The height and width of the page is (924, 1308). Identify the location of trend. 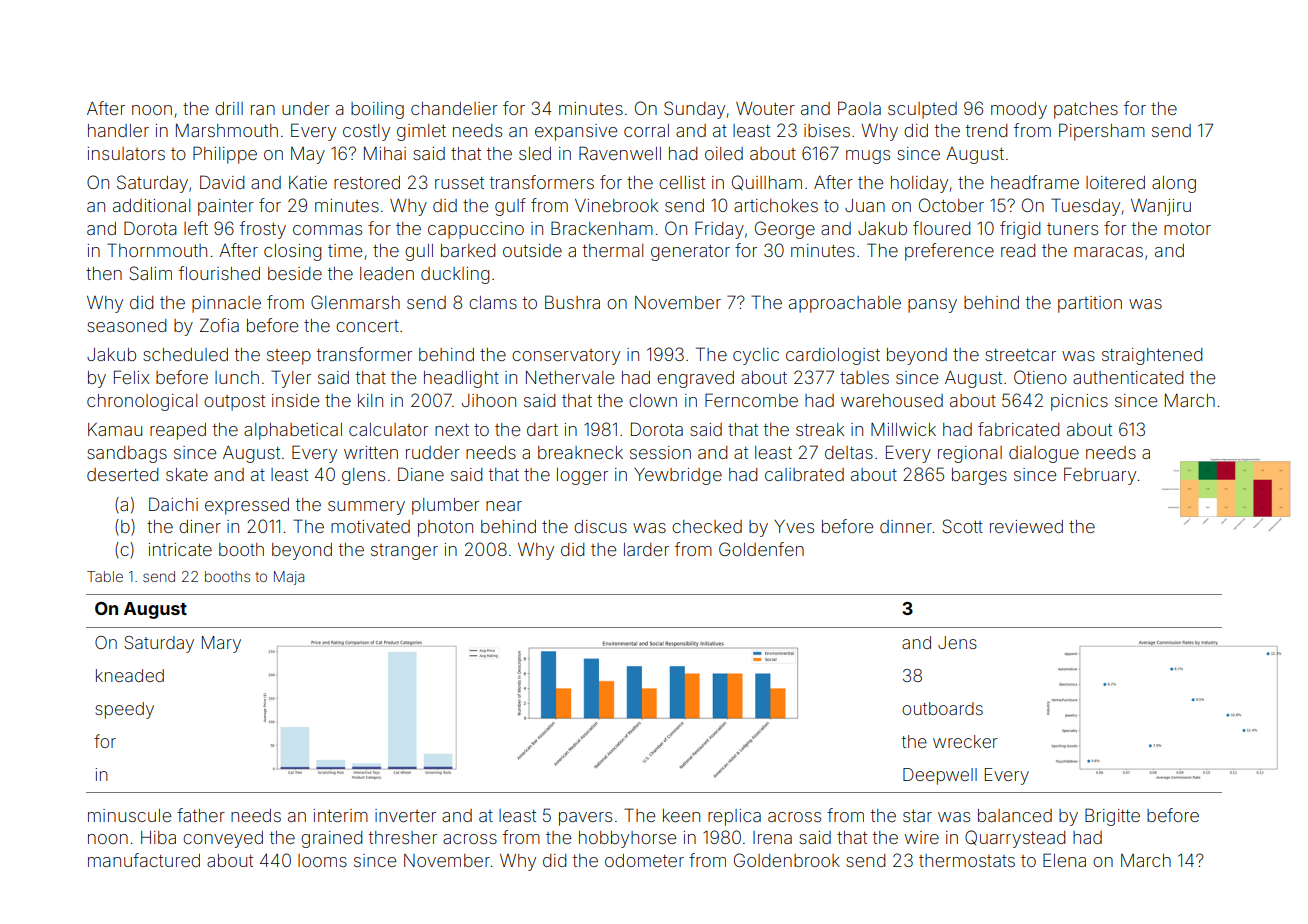
(986, 130).
